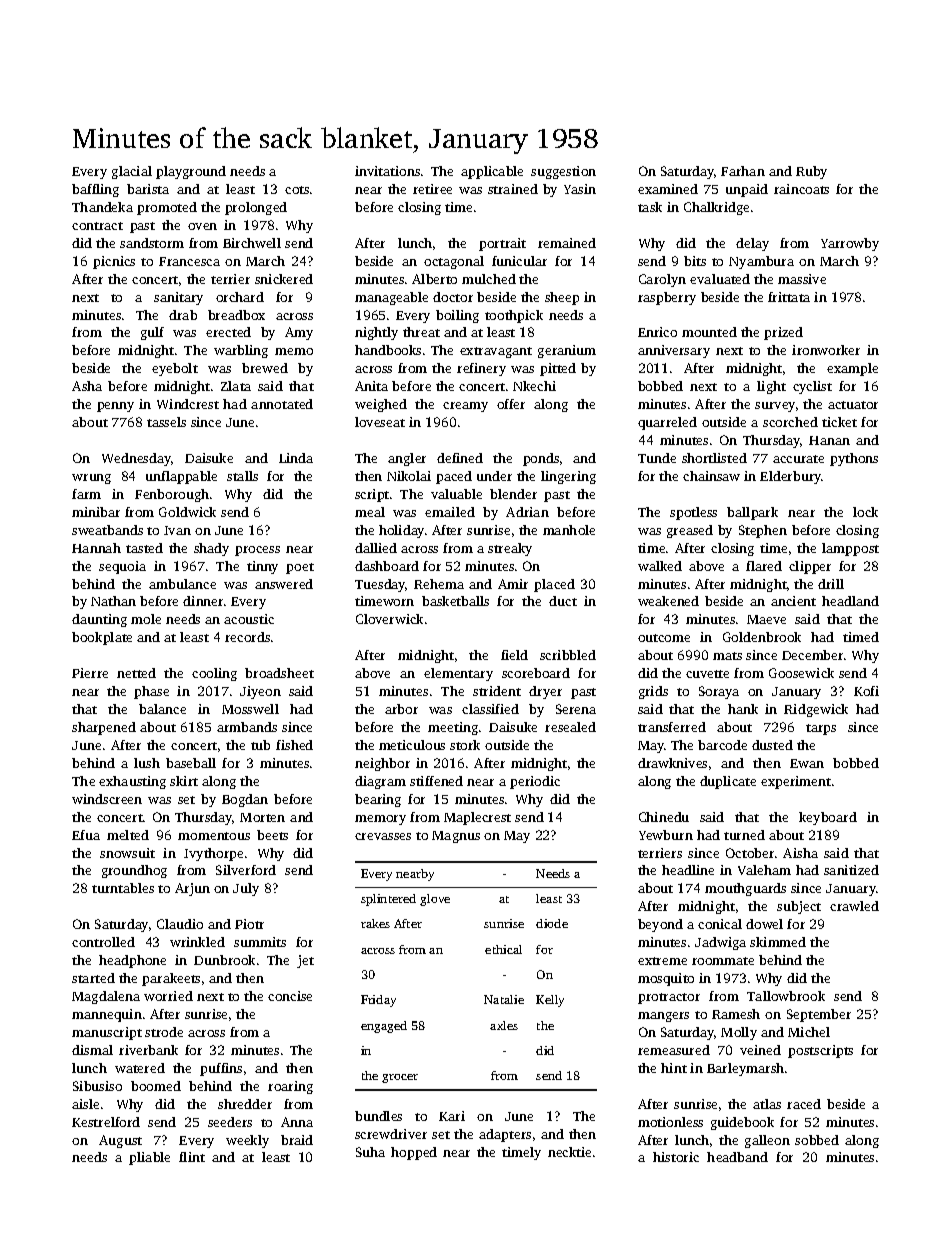 Image resolution: width=952 pixels, height=1233 pixels. I want to click on playground, so click(191, 172).
